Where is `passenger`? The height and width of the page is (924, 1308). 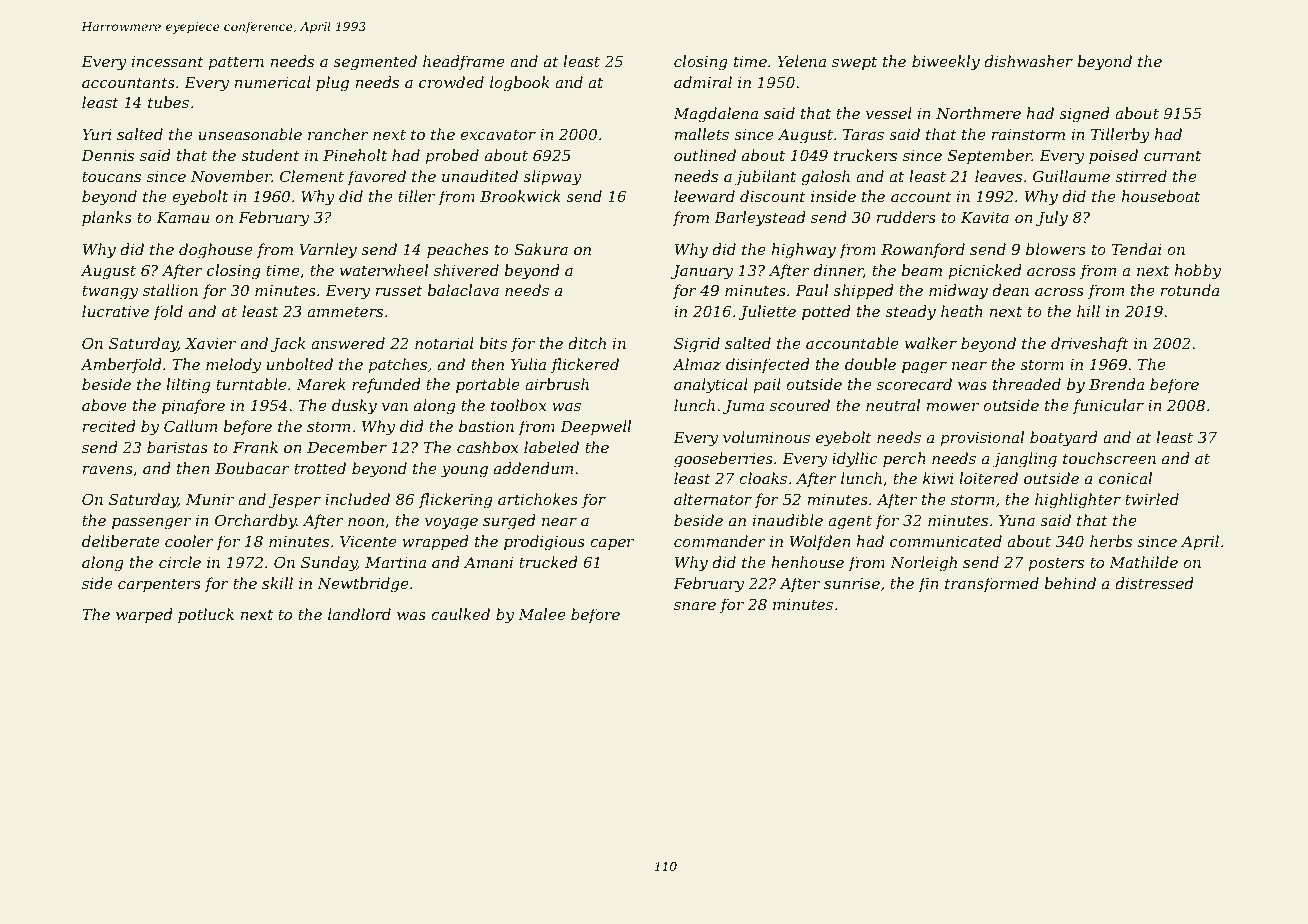
passenger is located at coordinates (151, 524).
